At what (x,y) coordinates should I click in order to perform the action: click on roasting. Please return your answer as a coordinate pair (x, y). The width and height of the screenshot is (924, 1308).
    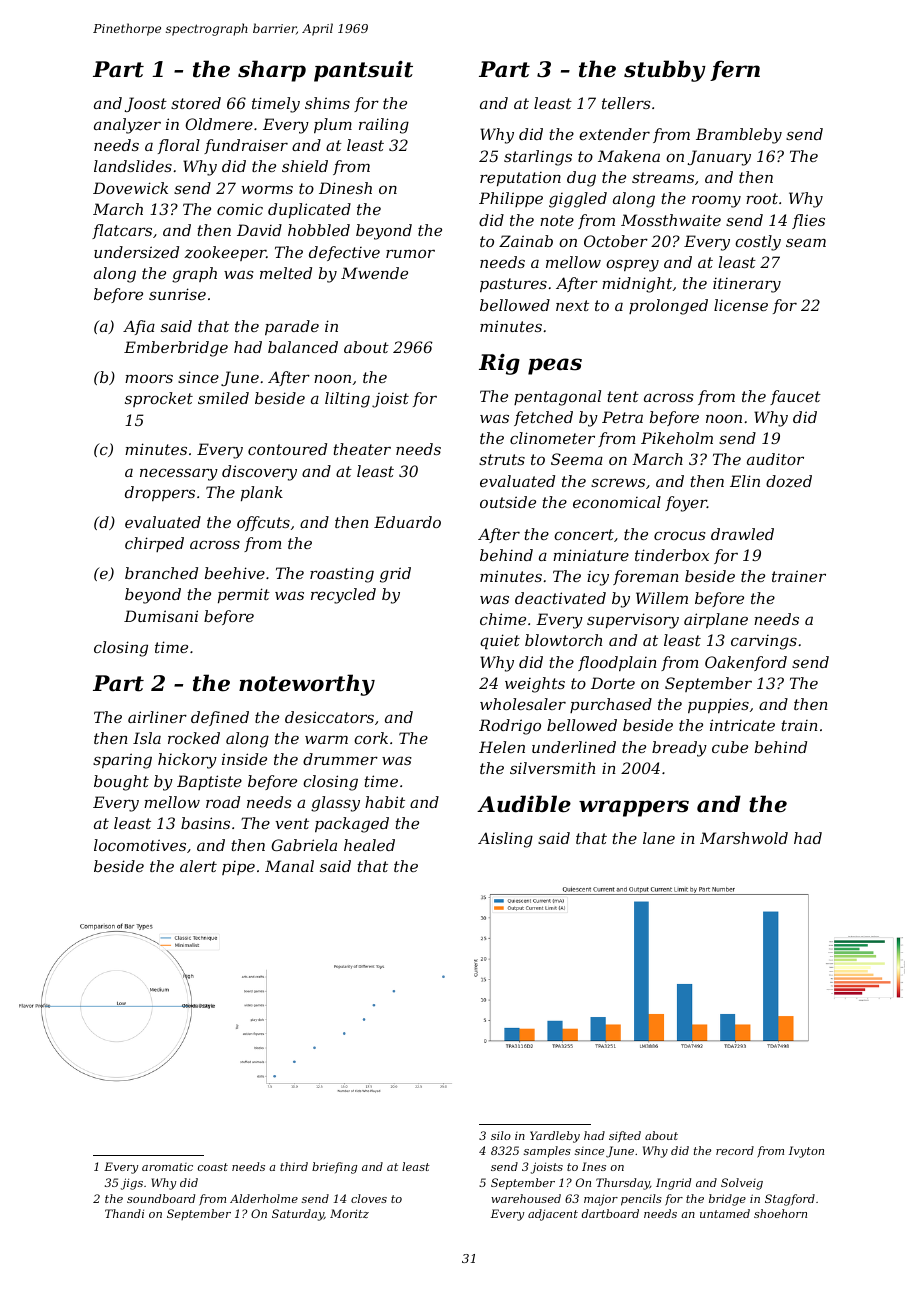
    Looking at the image, I should click on (342, 575).
